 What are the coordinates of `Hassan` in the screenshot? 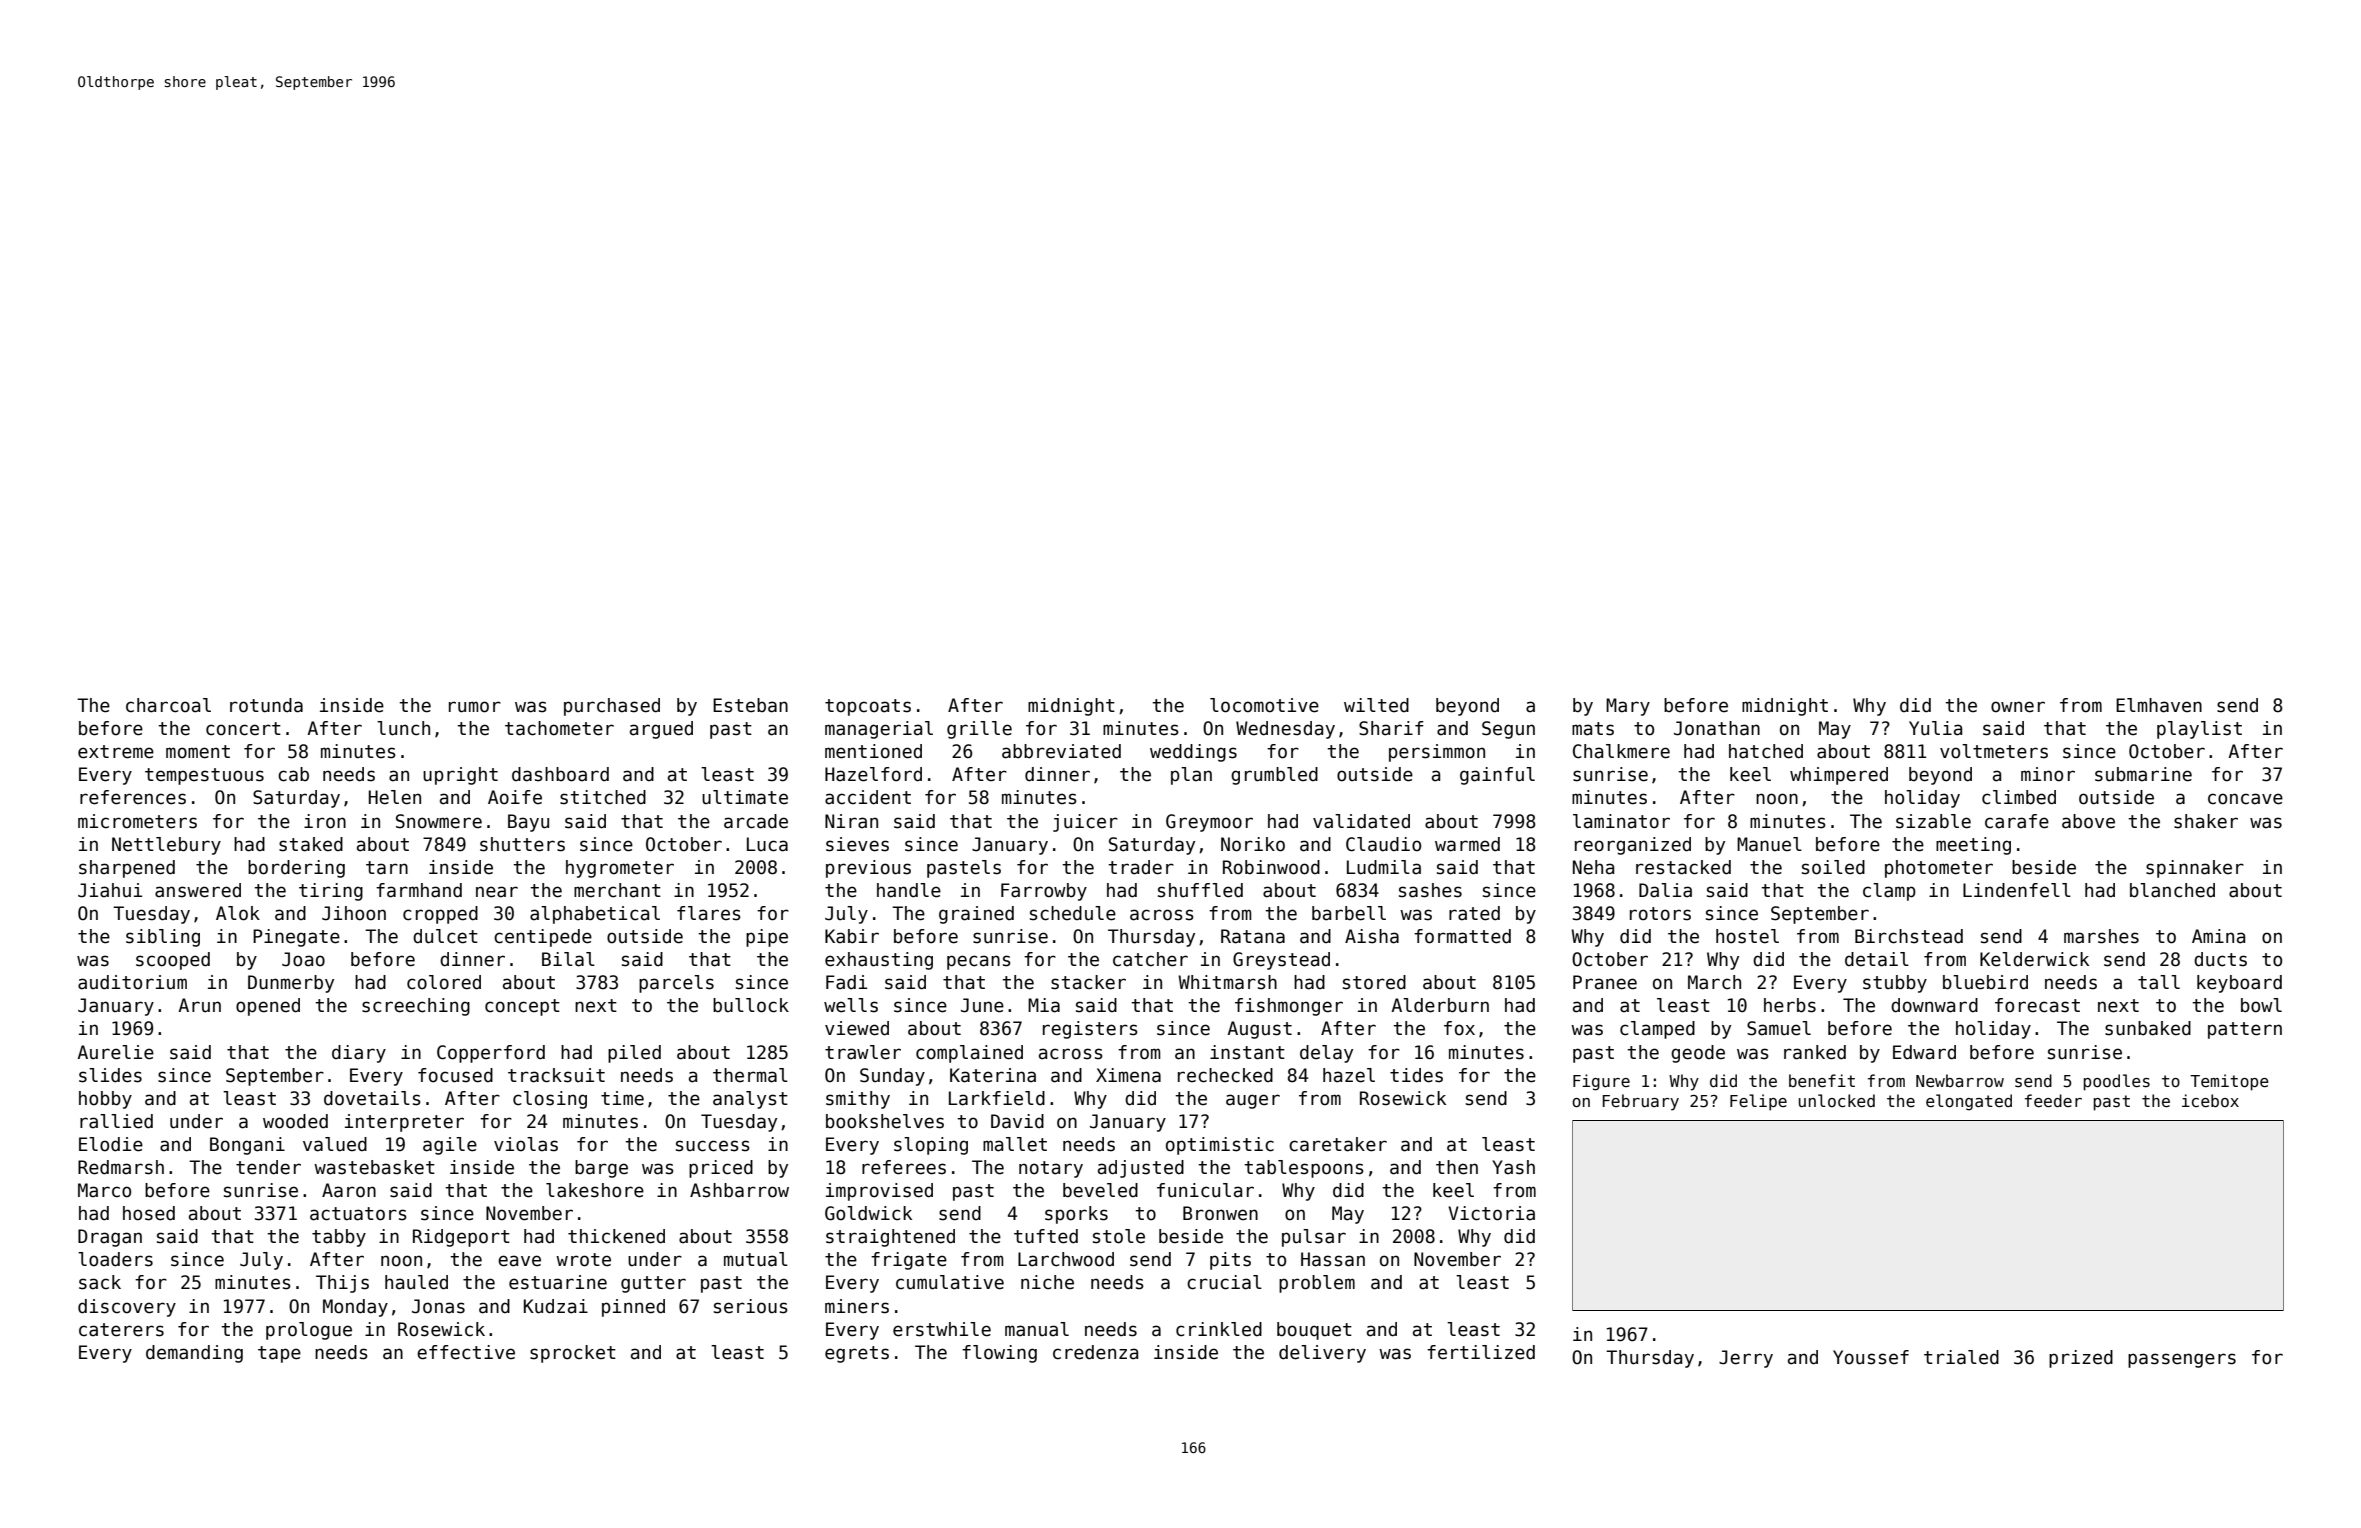 It's located at (1333, 1259).
